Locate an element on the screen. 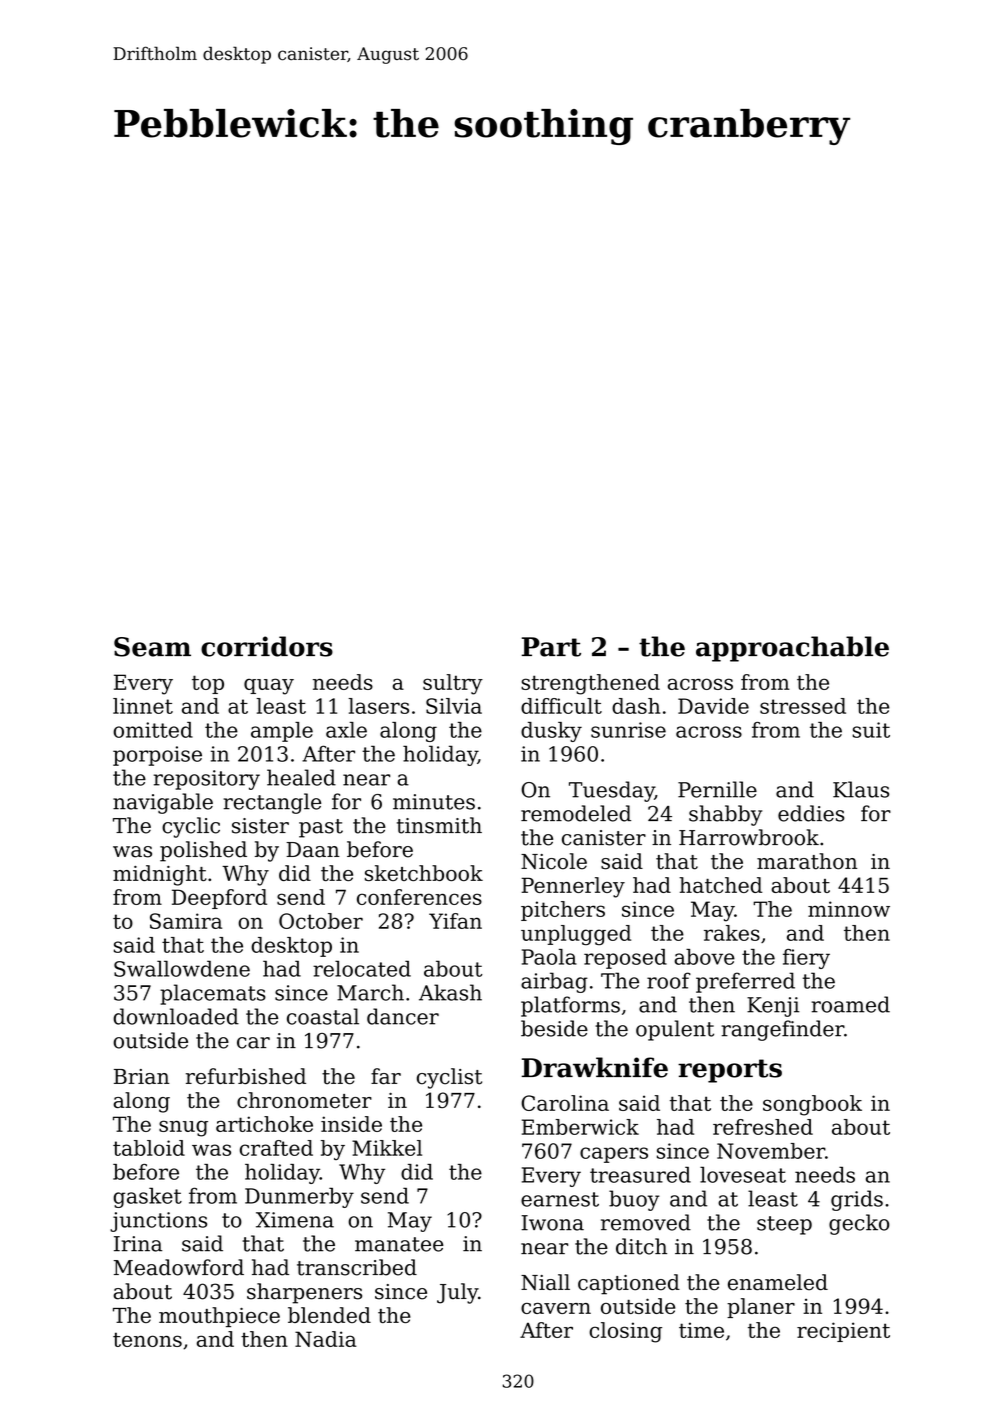  enameled is located at coordinates (778, 1282).
